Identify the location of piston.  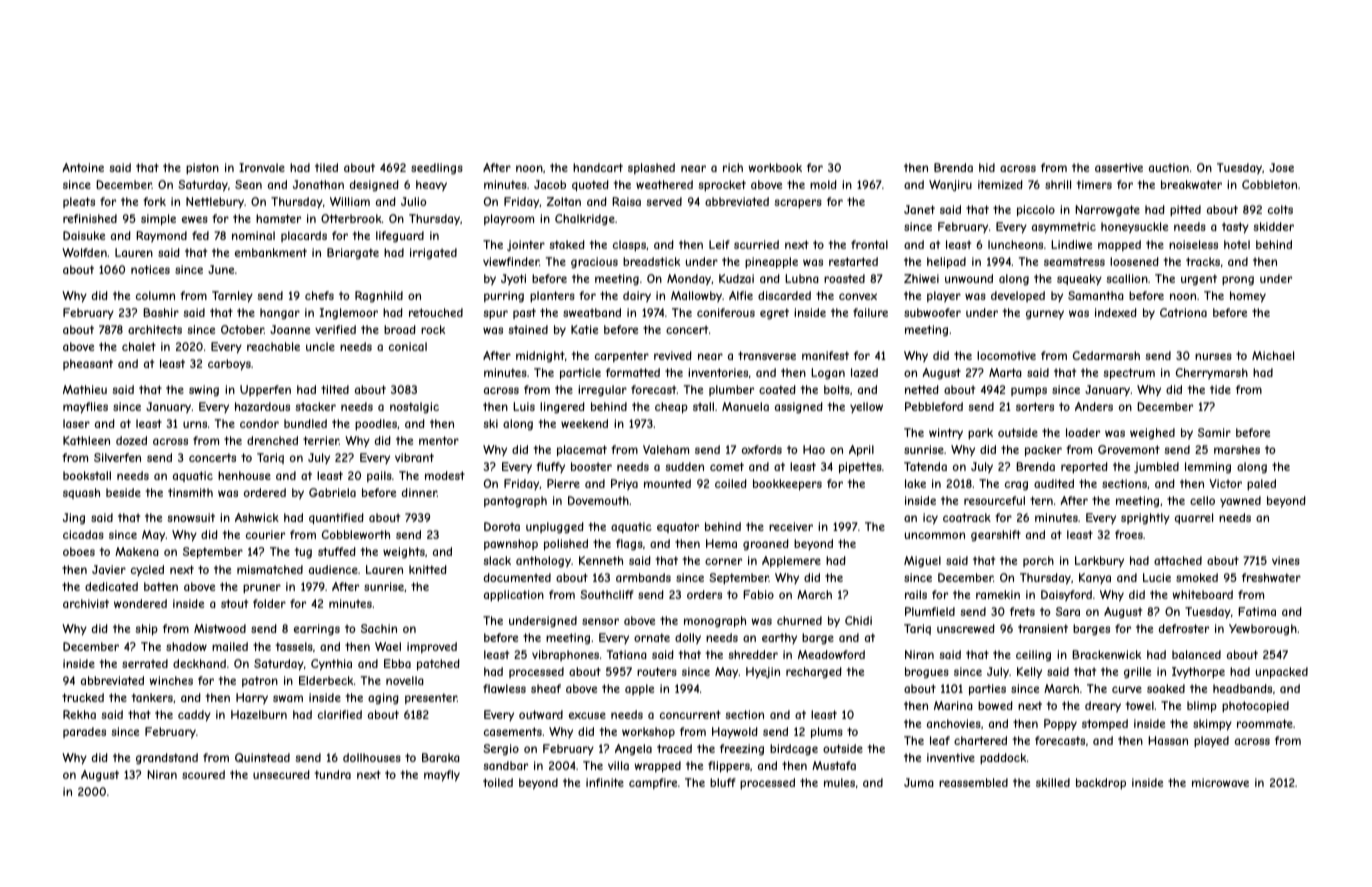
(202, 168).
